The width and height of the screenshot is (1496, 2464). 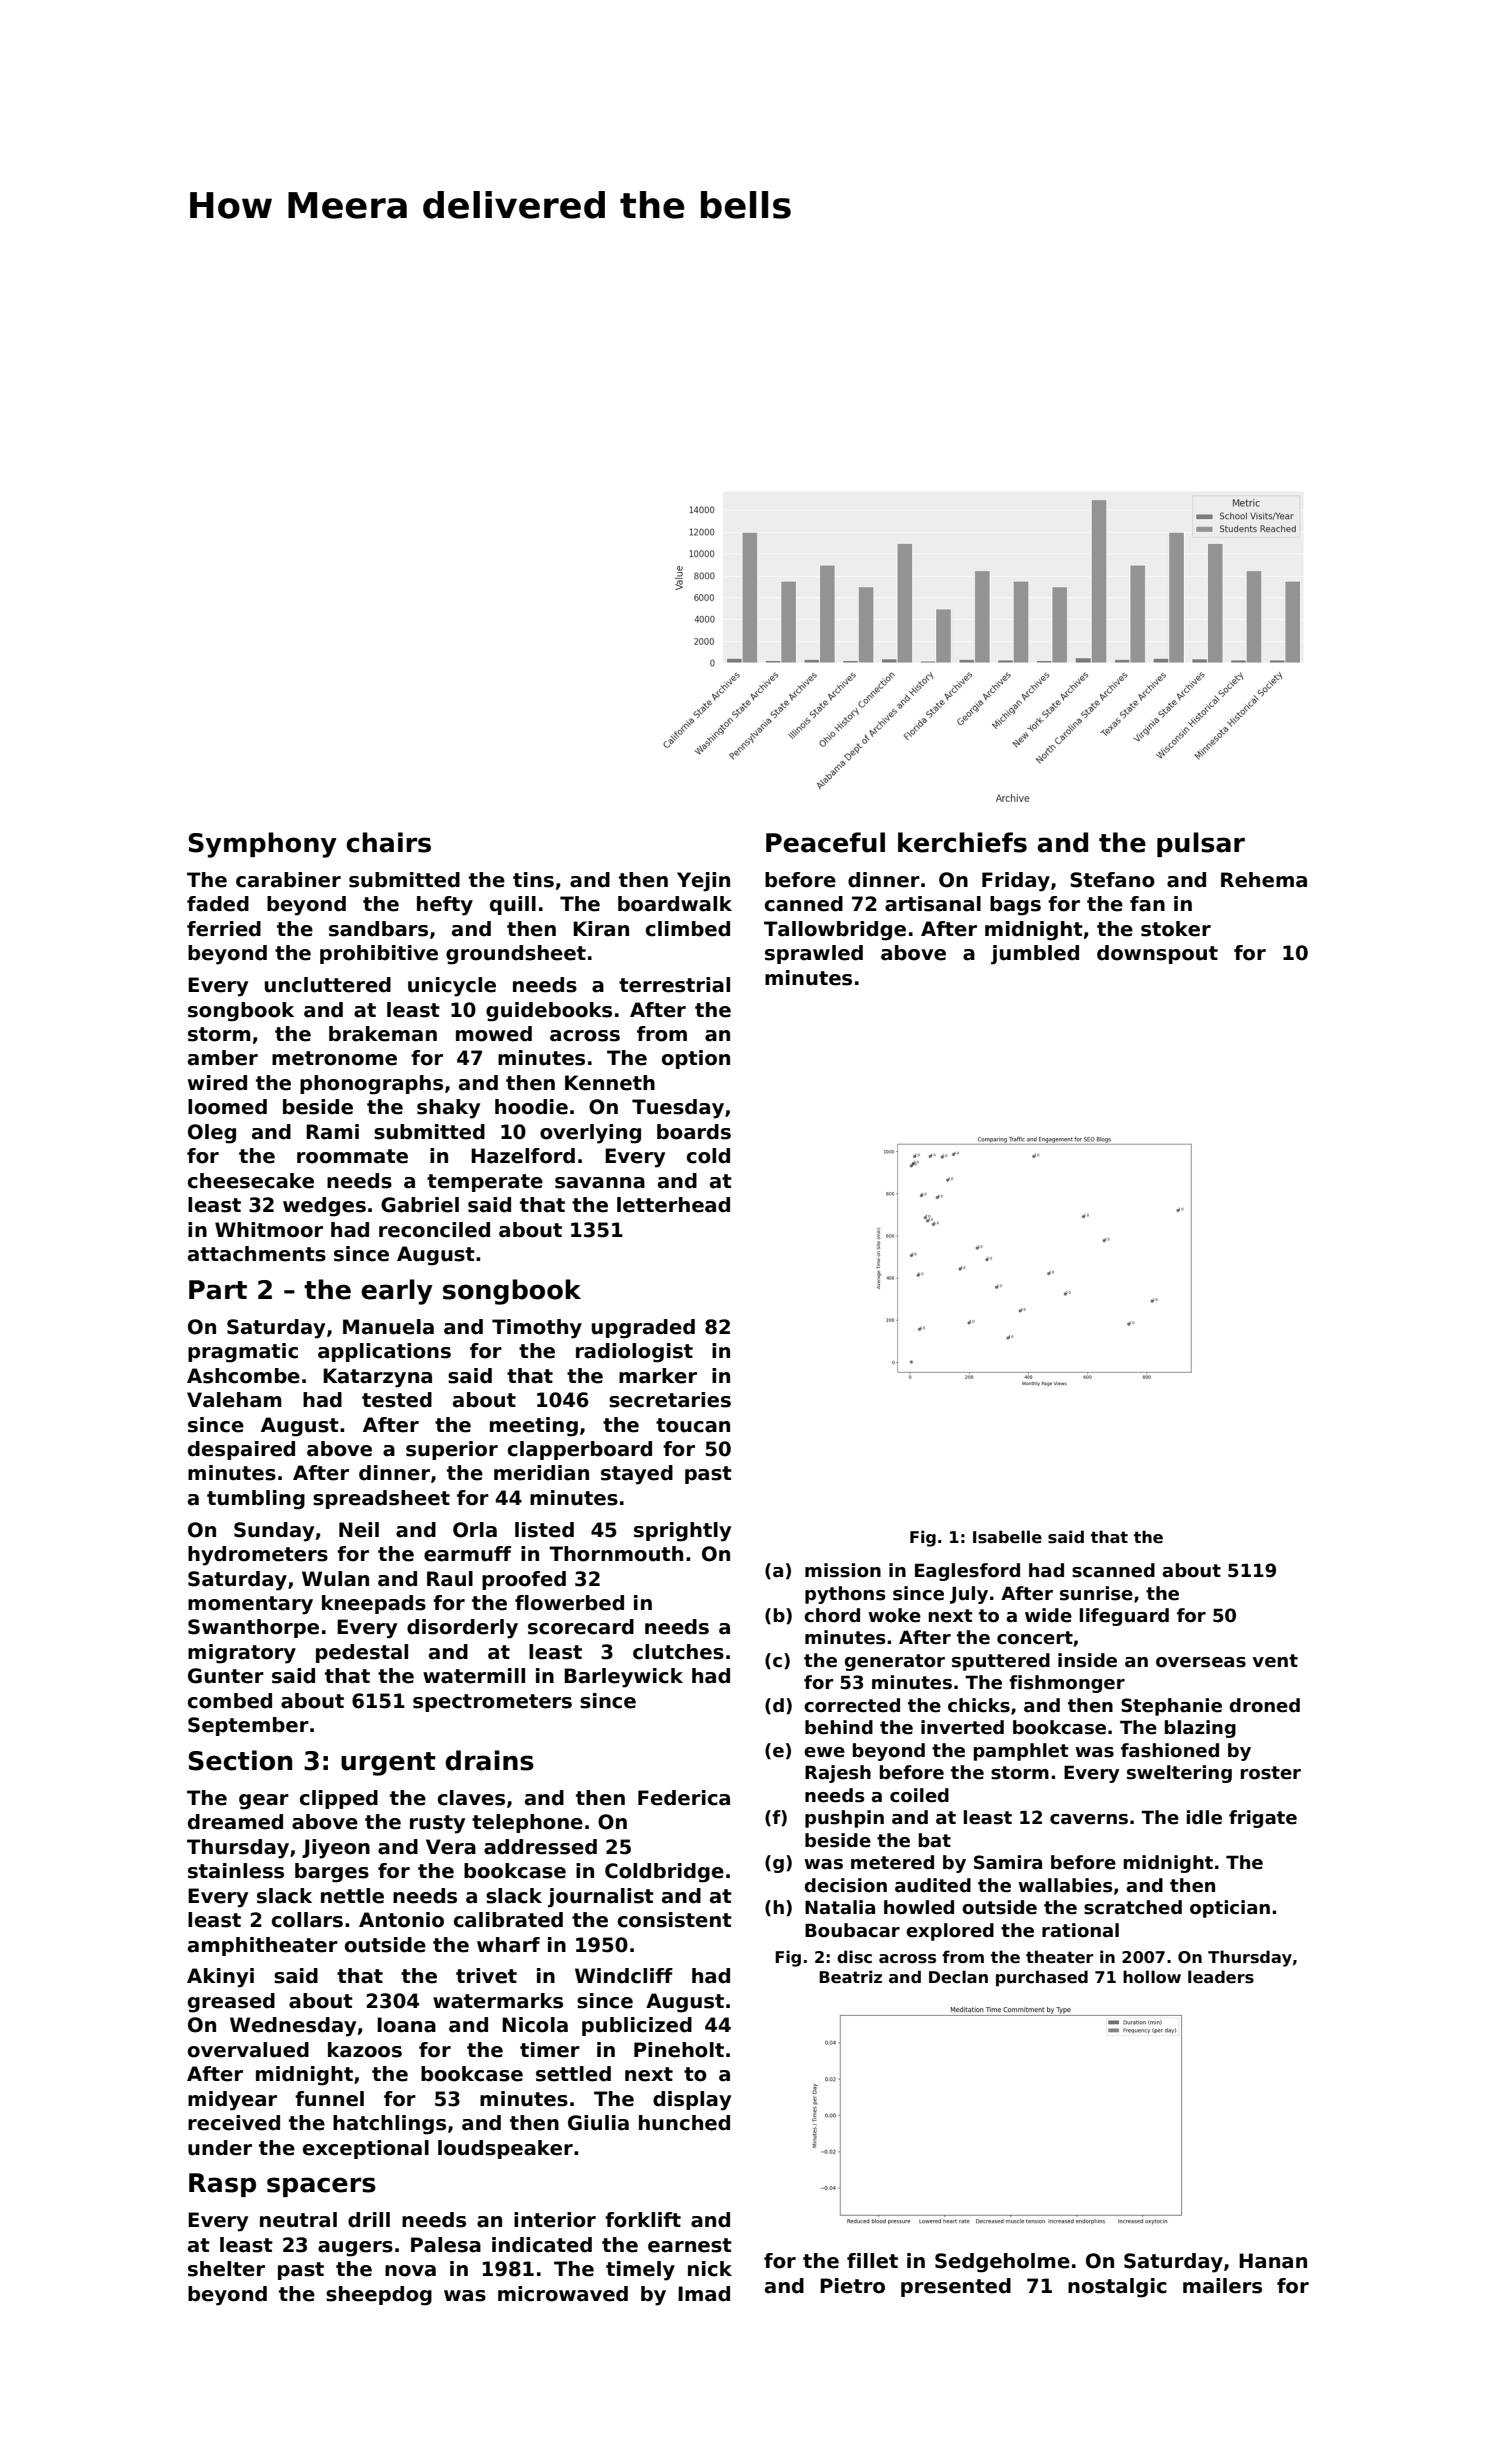 What do you see at coordinates (263, 845) in the screenshot?
I see `Symphony` at bounding box center [263, 845].
